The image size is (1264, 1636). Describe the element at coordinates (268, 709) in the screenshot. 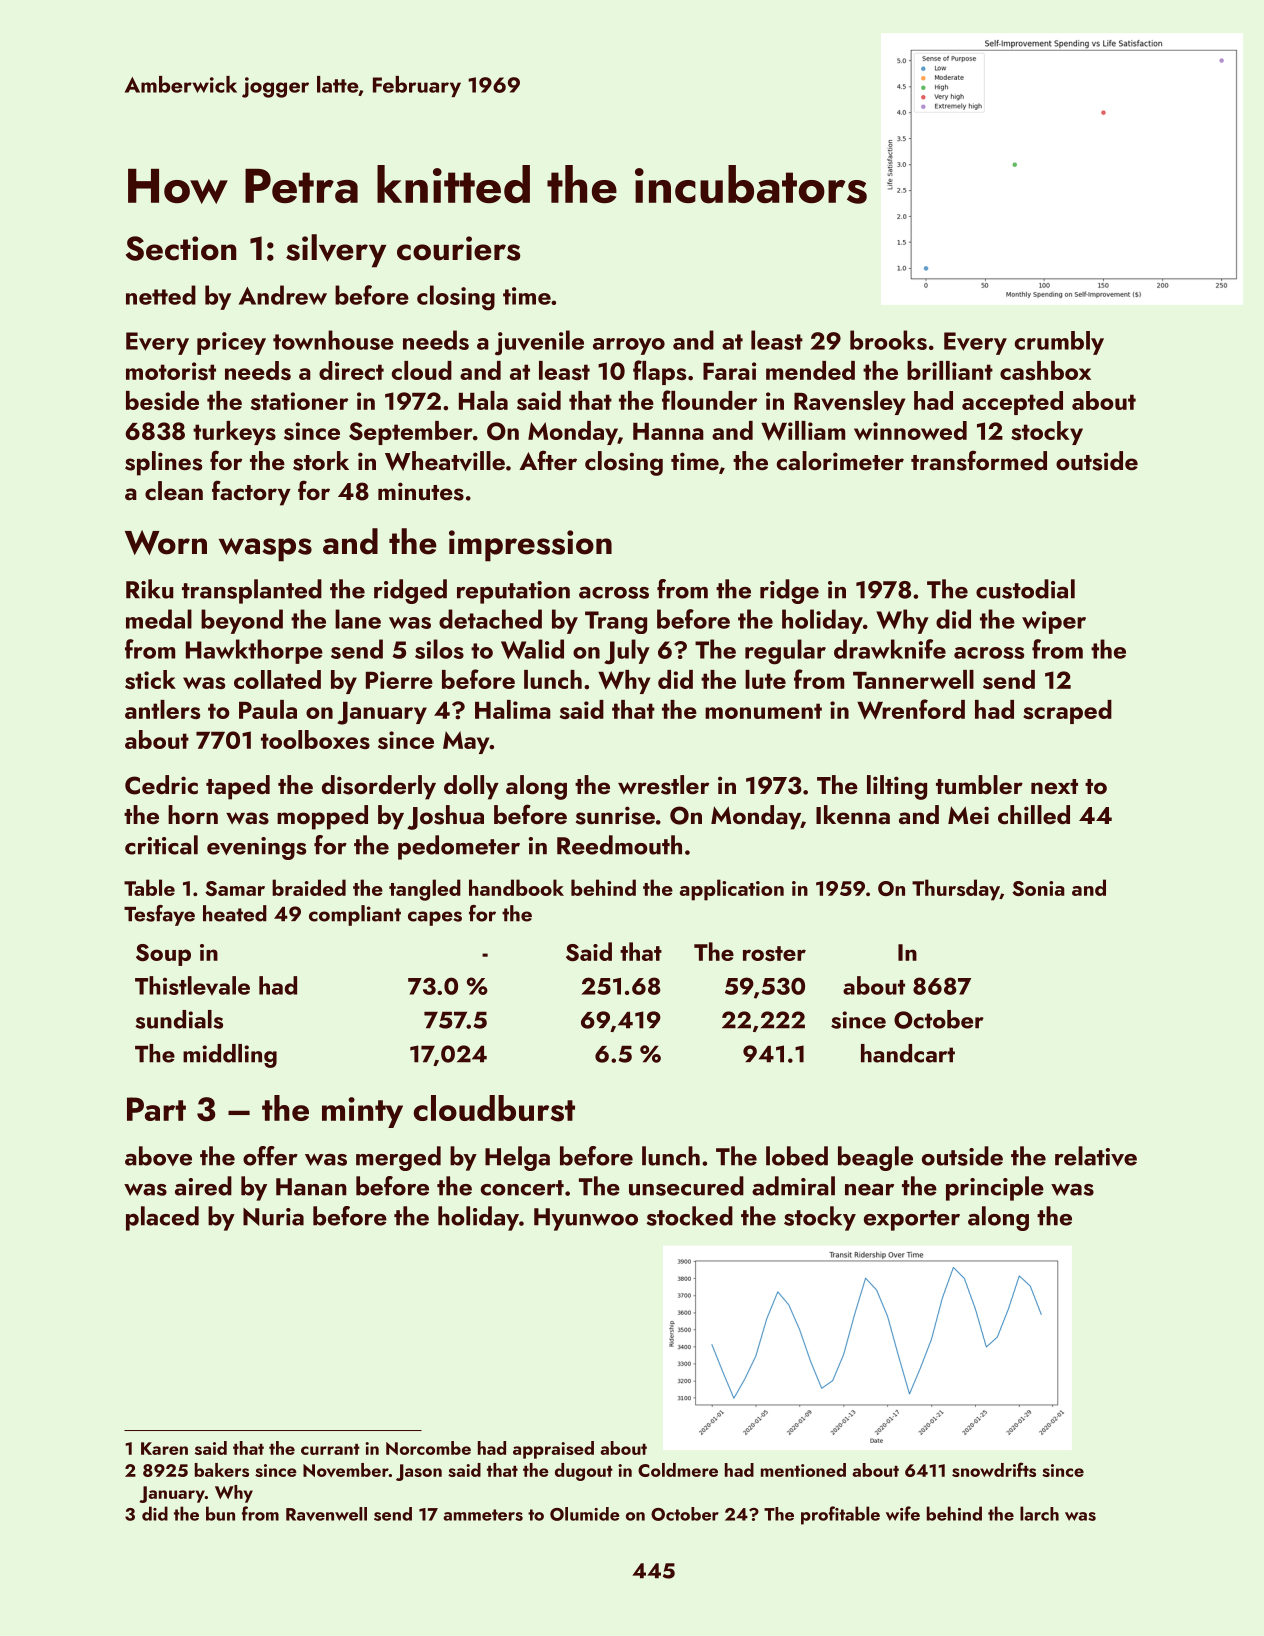

I see `Paula` at that location.
